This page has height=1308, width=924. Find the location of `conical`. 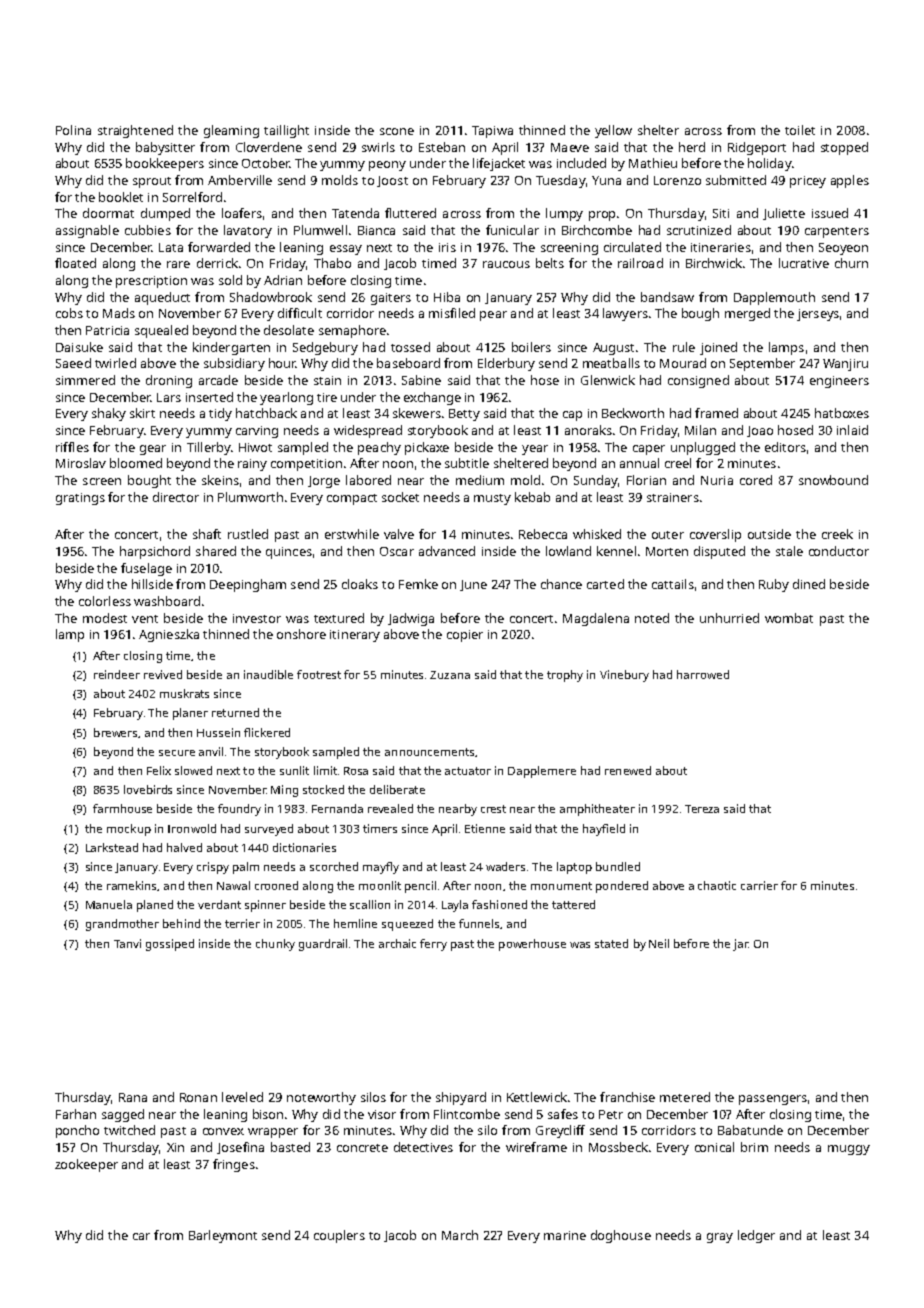

conical is located at coordinates (714, 1147).
